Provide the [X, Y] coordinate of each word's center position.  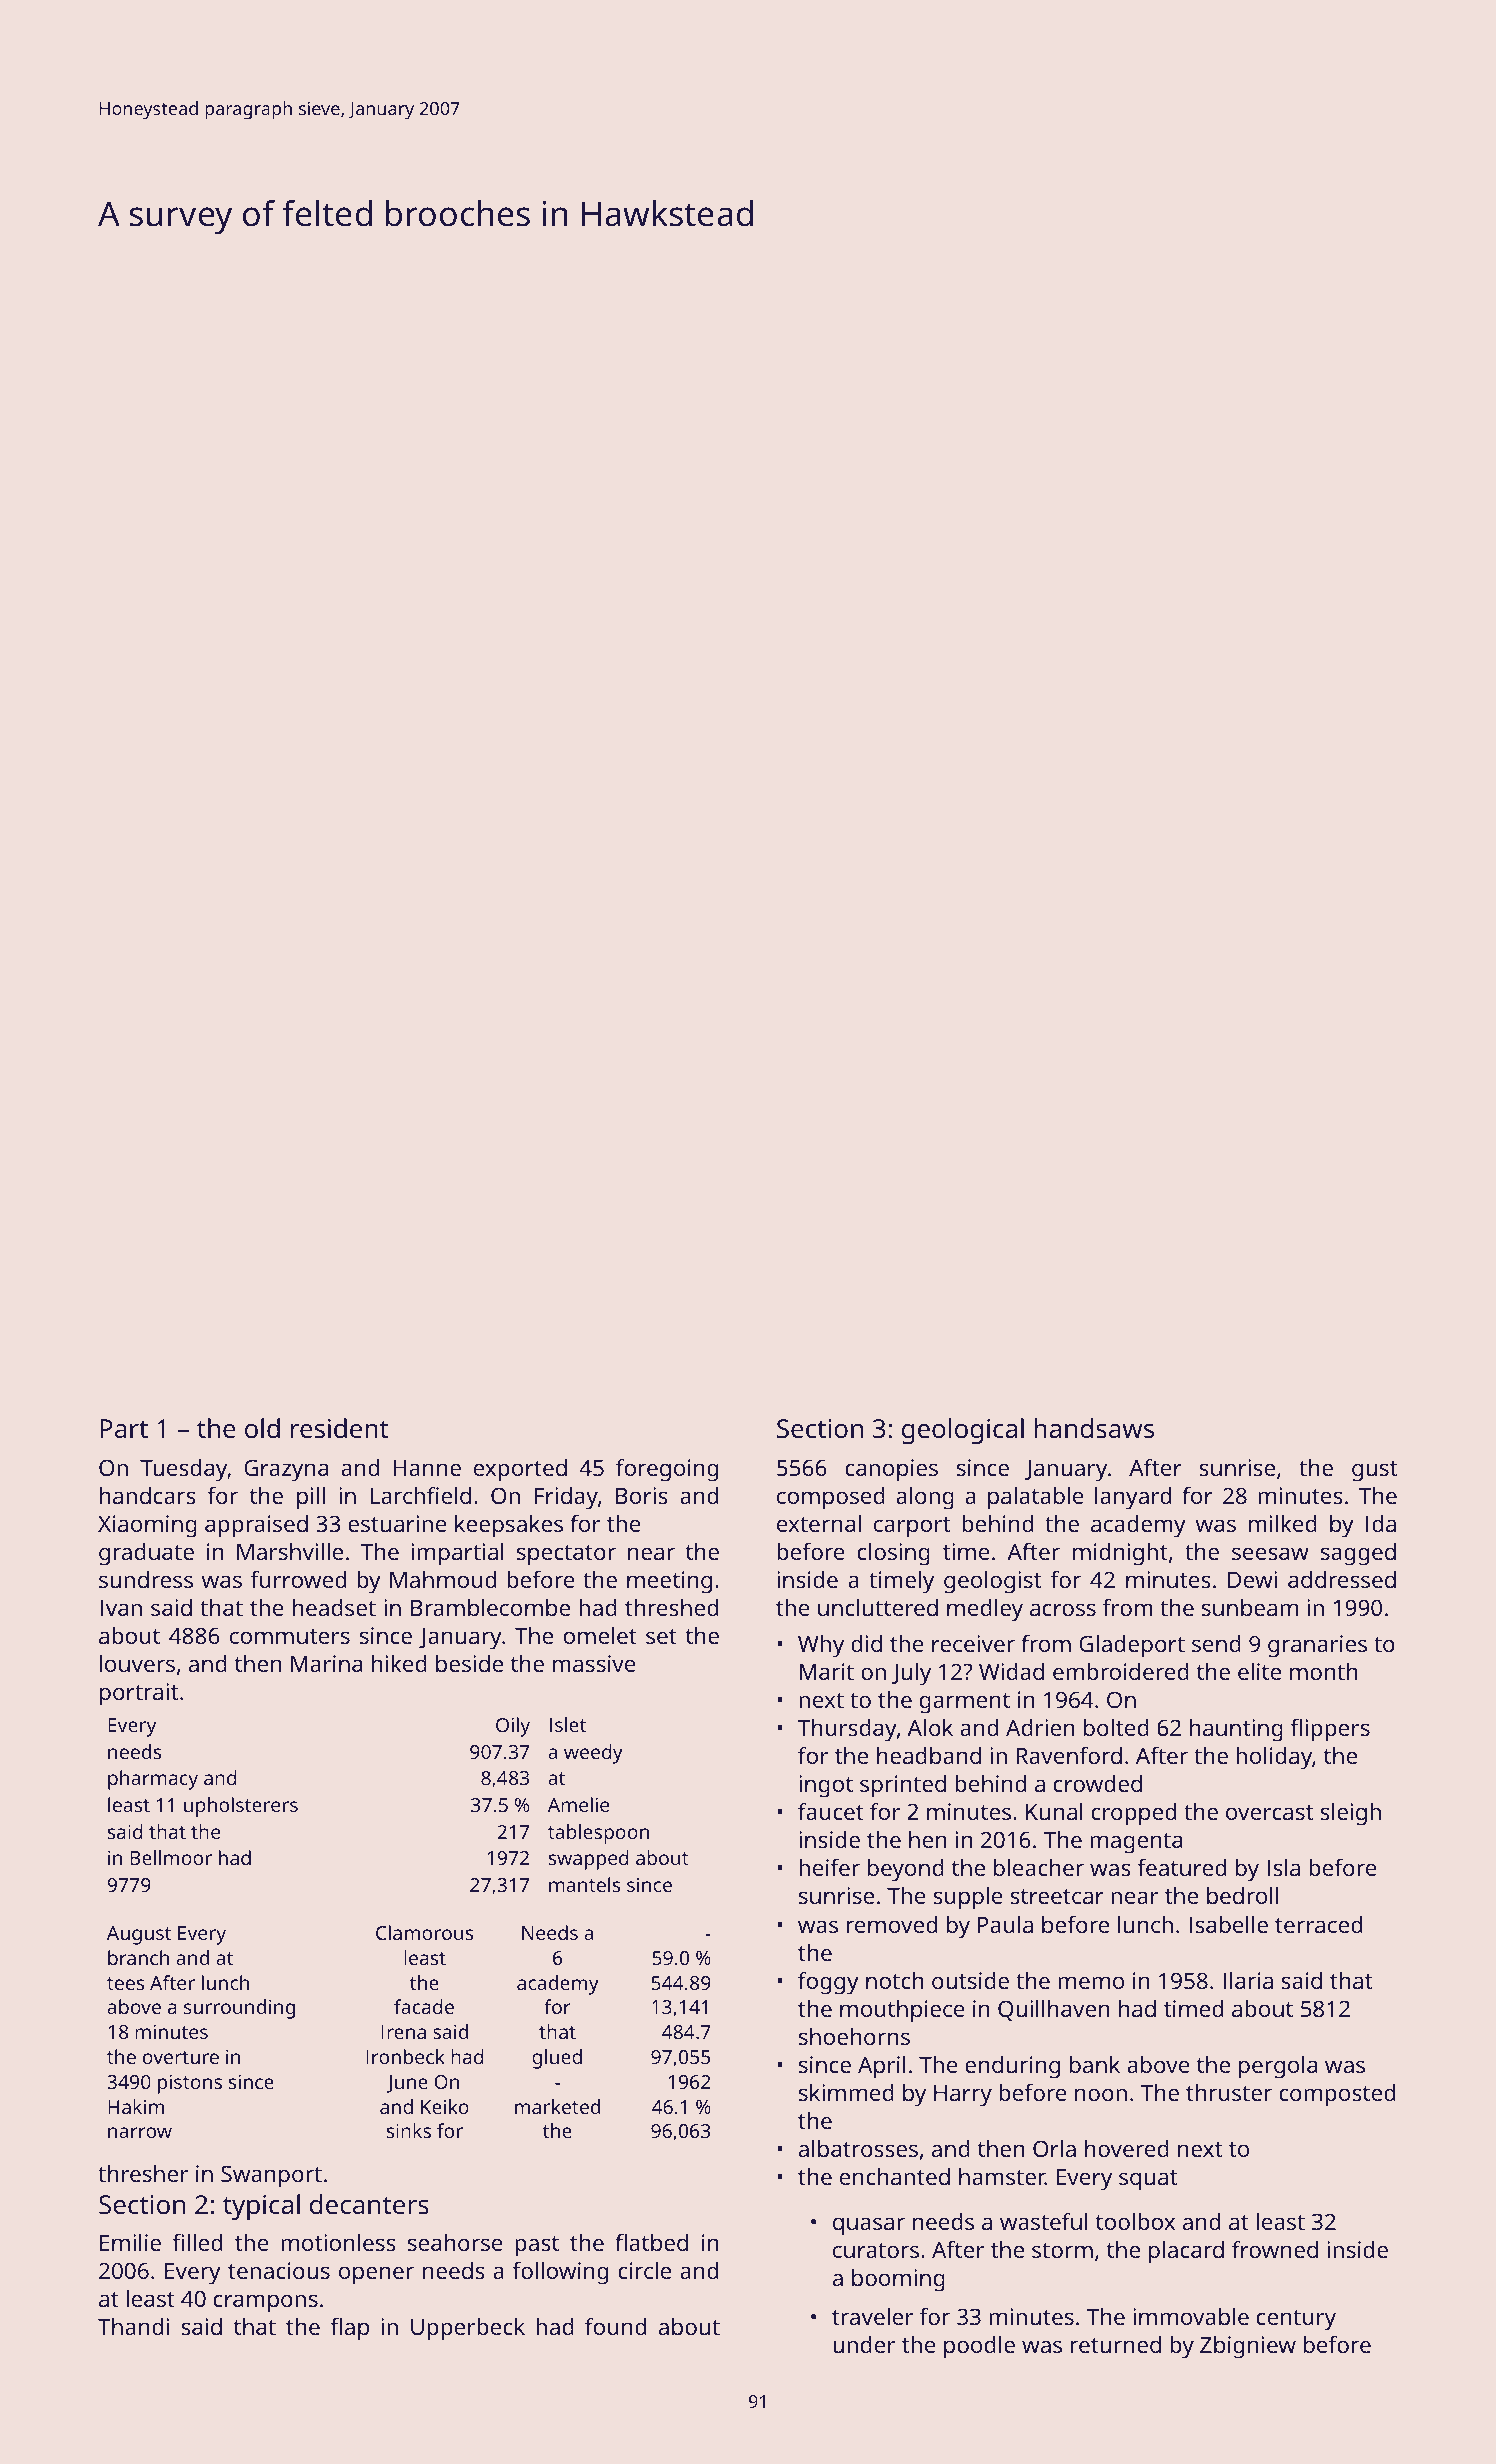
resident [340, 1428]
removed [892, 1924]
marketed [557, 2106]
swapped [589, 1860]
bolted [1116, 1727]
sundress [146, 1579]
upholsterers [241, 1807]
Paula [1005, 1924]
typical [261, 2207]
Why [821, 1646]
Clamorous [424, 1932]
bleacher [1039, 1867]
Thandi [133, 2326]
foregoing [667, 1470]
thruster [1229, 2092]
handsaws [1094, 1428]
